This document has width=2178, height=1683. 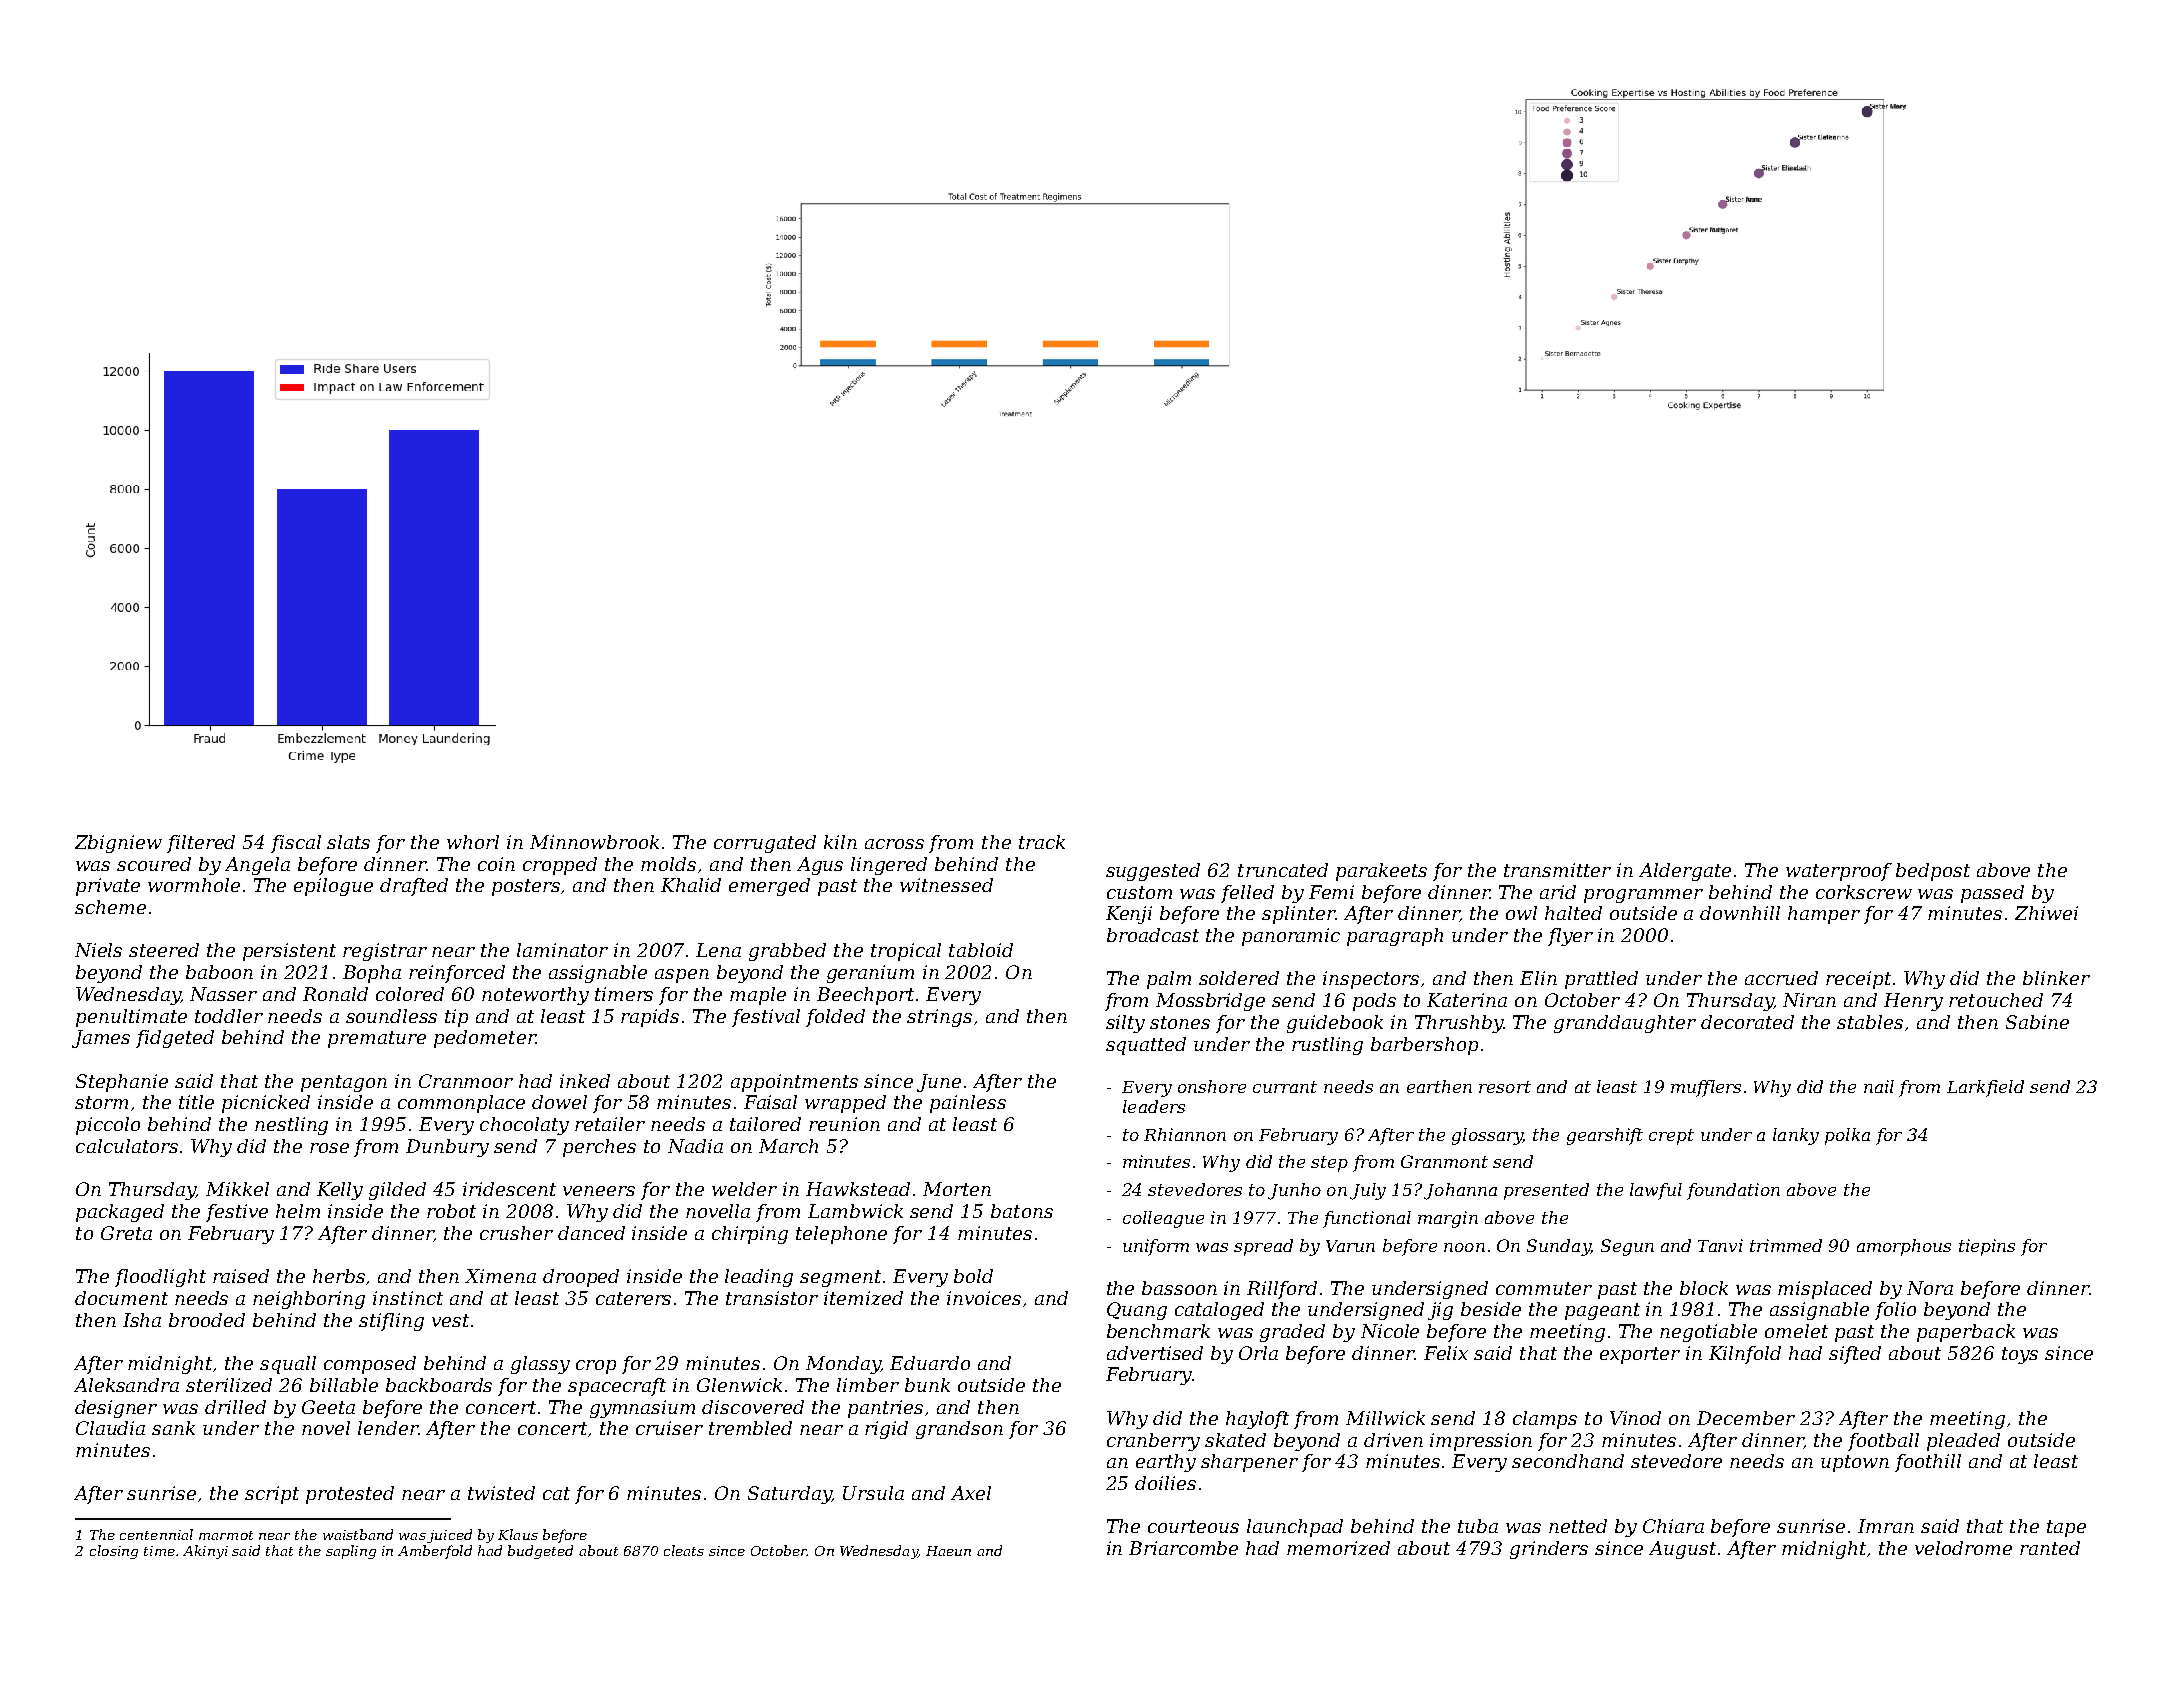 What do you see at coordinates (765, 844) in the document?
I see `corrugated` at bounding box center [765, 844].
